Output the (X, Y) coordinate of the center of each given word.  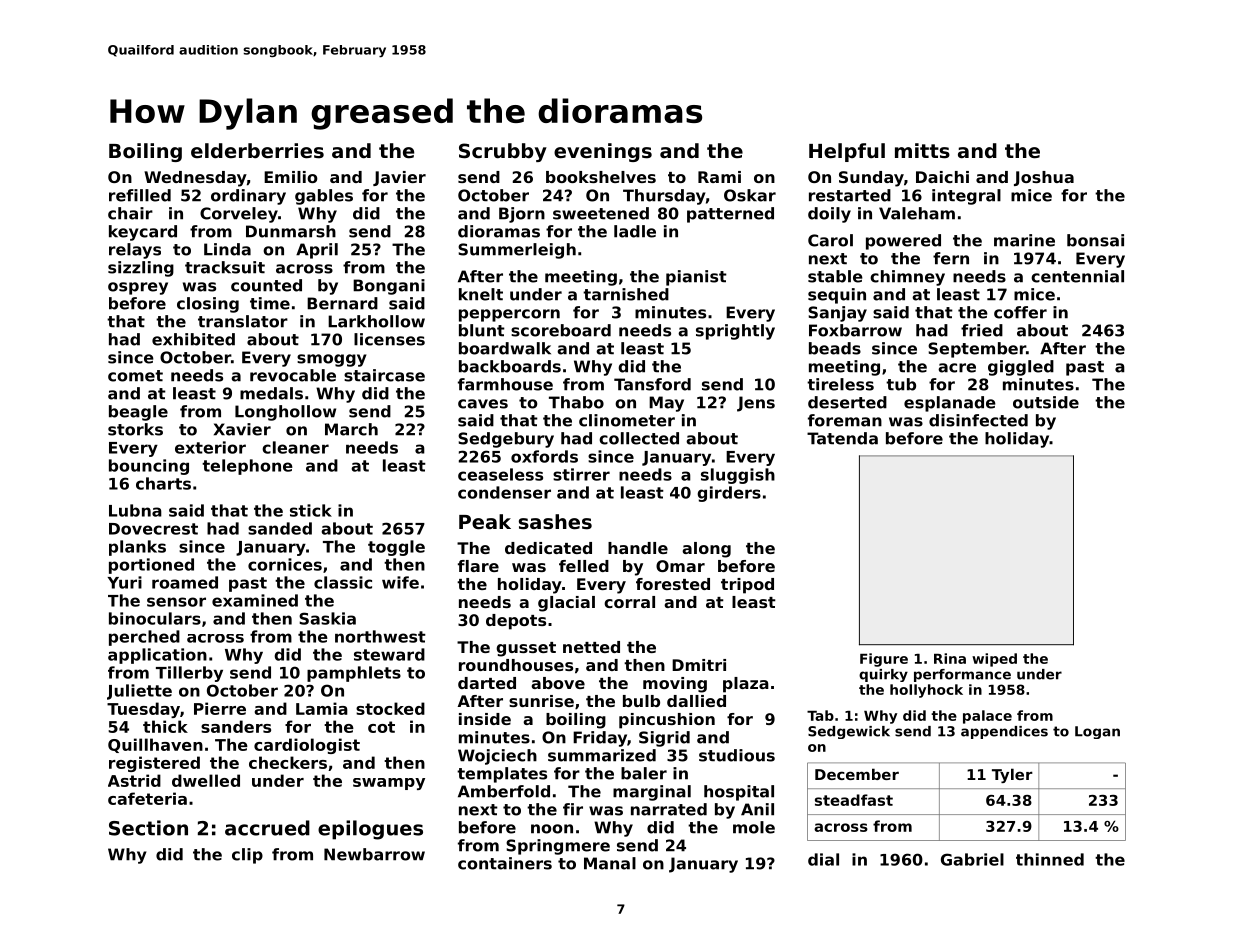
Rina (950, 658)
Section (148, 828)
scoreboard (561, 330)
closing (208, 305)
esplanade (950, 404)
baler (644, 773)
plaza (746, 685)
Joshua (1044, 178)
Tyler (1012, 775)
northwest (380, 636)
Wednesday (195, 179)
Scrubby (503, 152)
